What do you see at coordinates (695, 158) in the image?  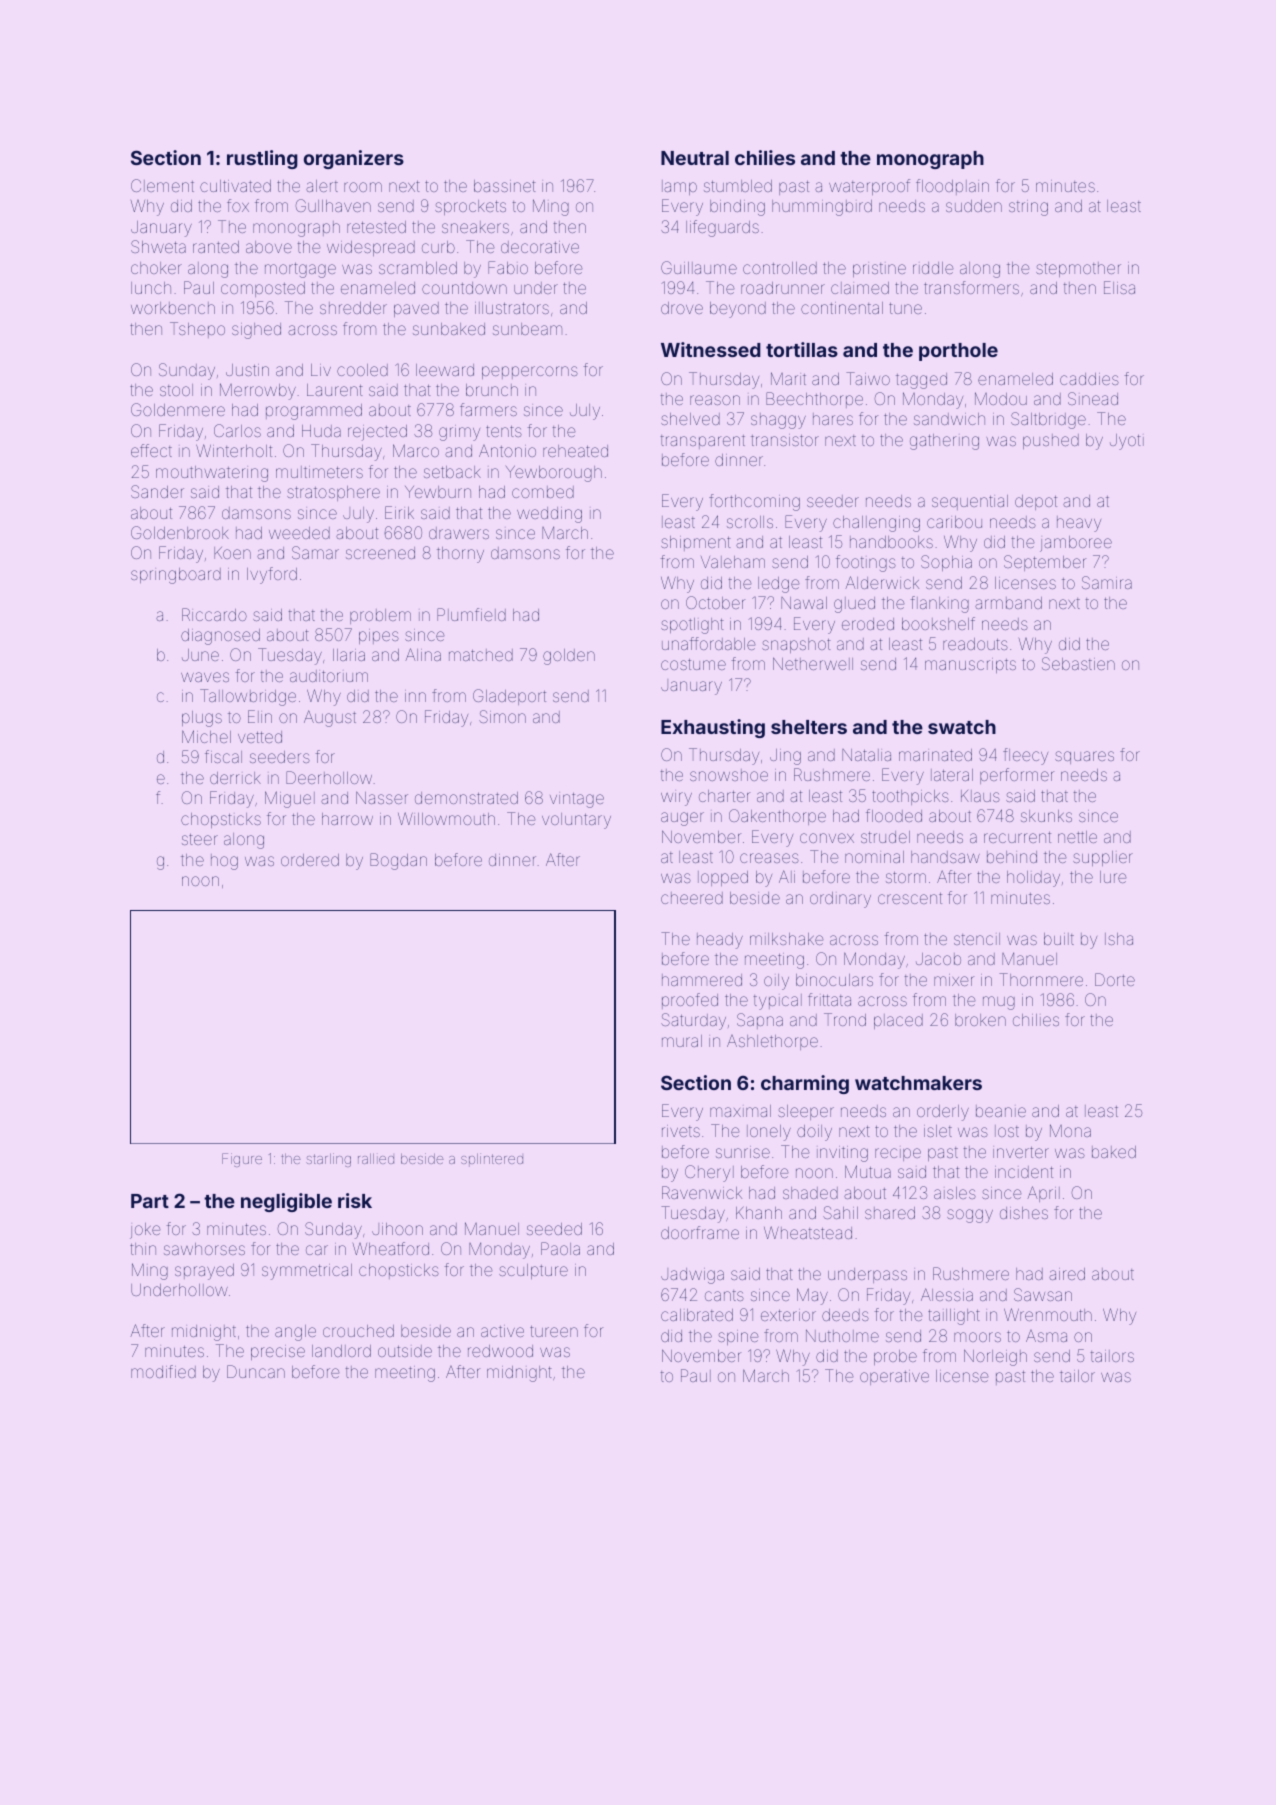 I see `Neutral` at bounding box center [695, 158].
